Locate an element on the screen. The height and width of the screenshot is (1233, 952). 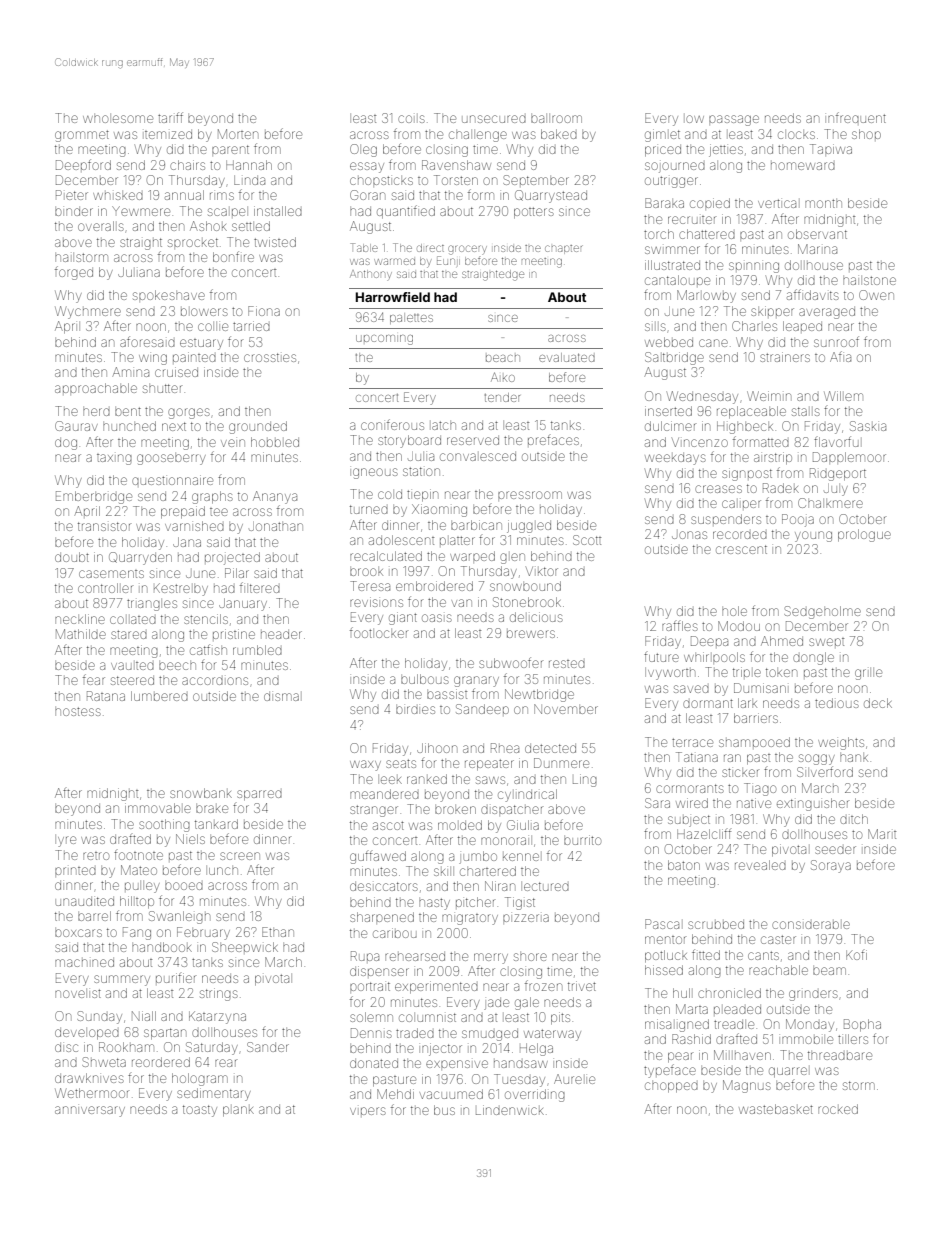
tariff is located at coordinates (170, 117).
